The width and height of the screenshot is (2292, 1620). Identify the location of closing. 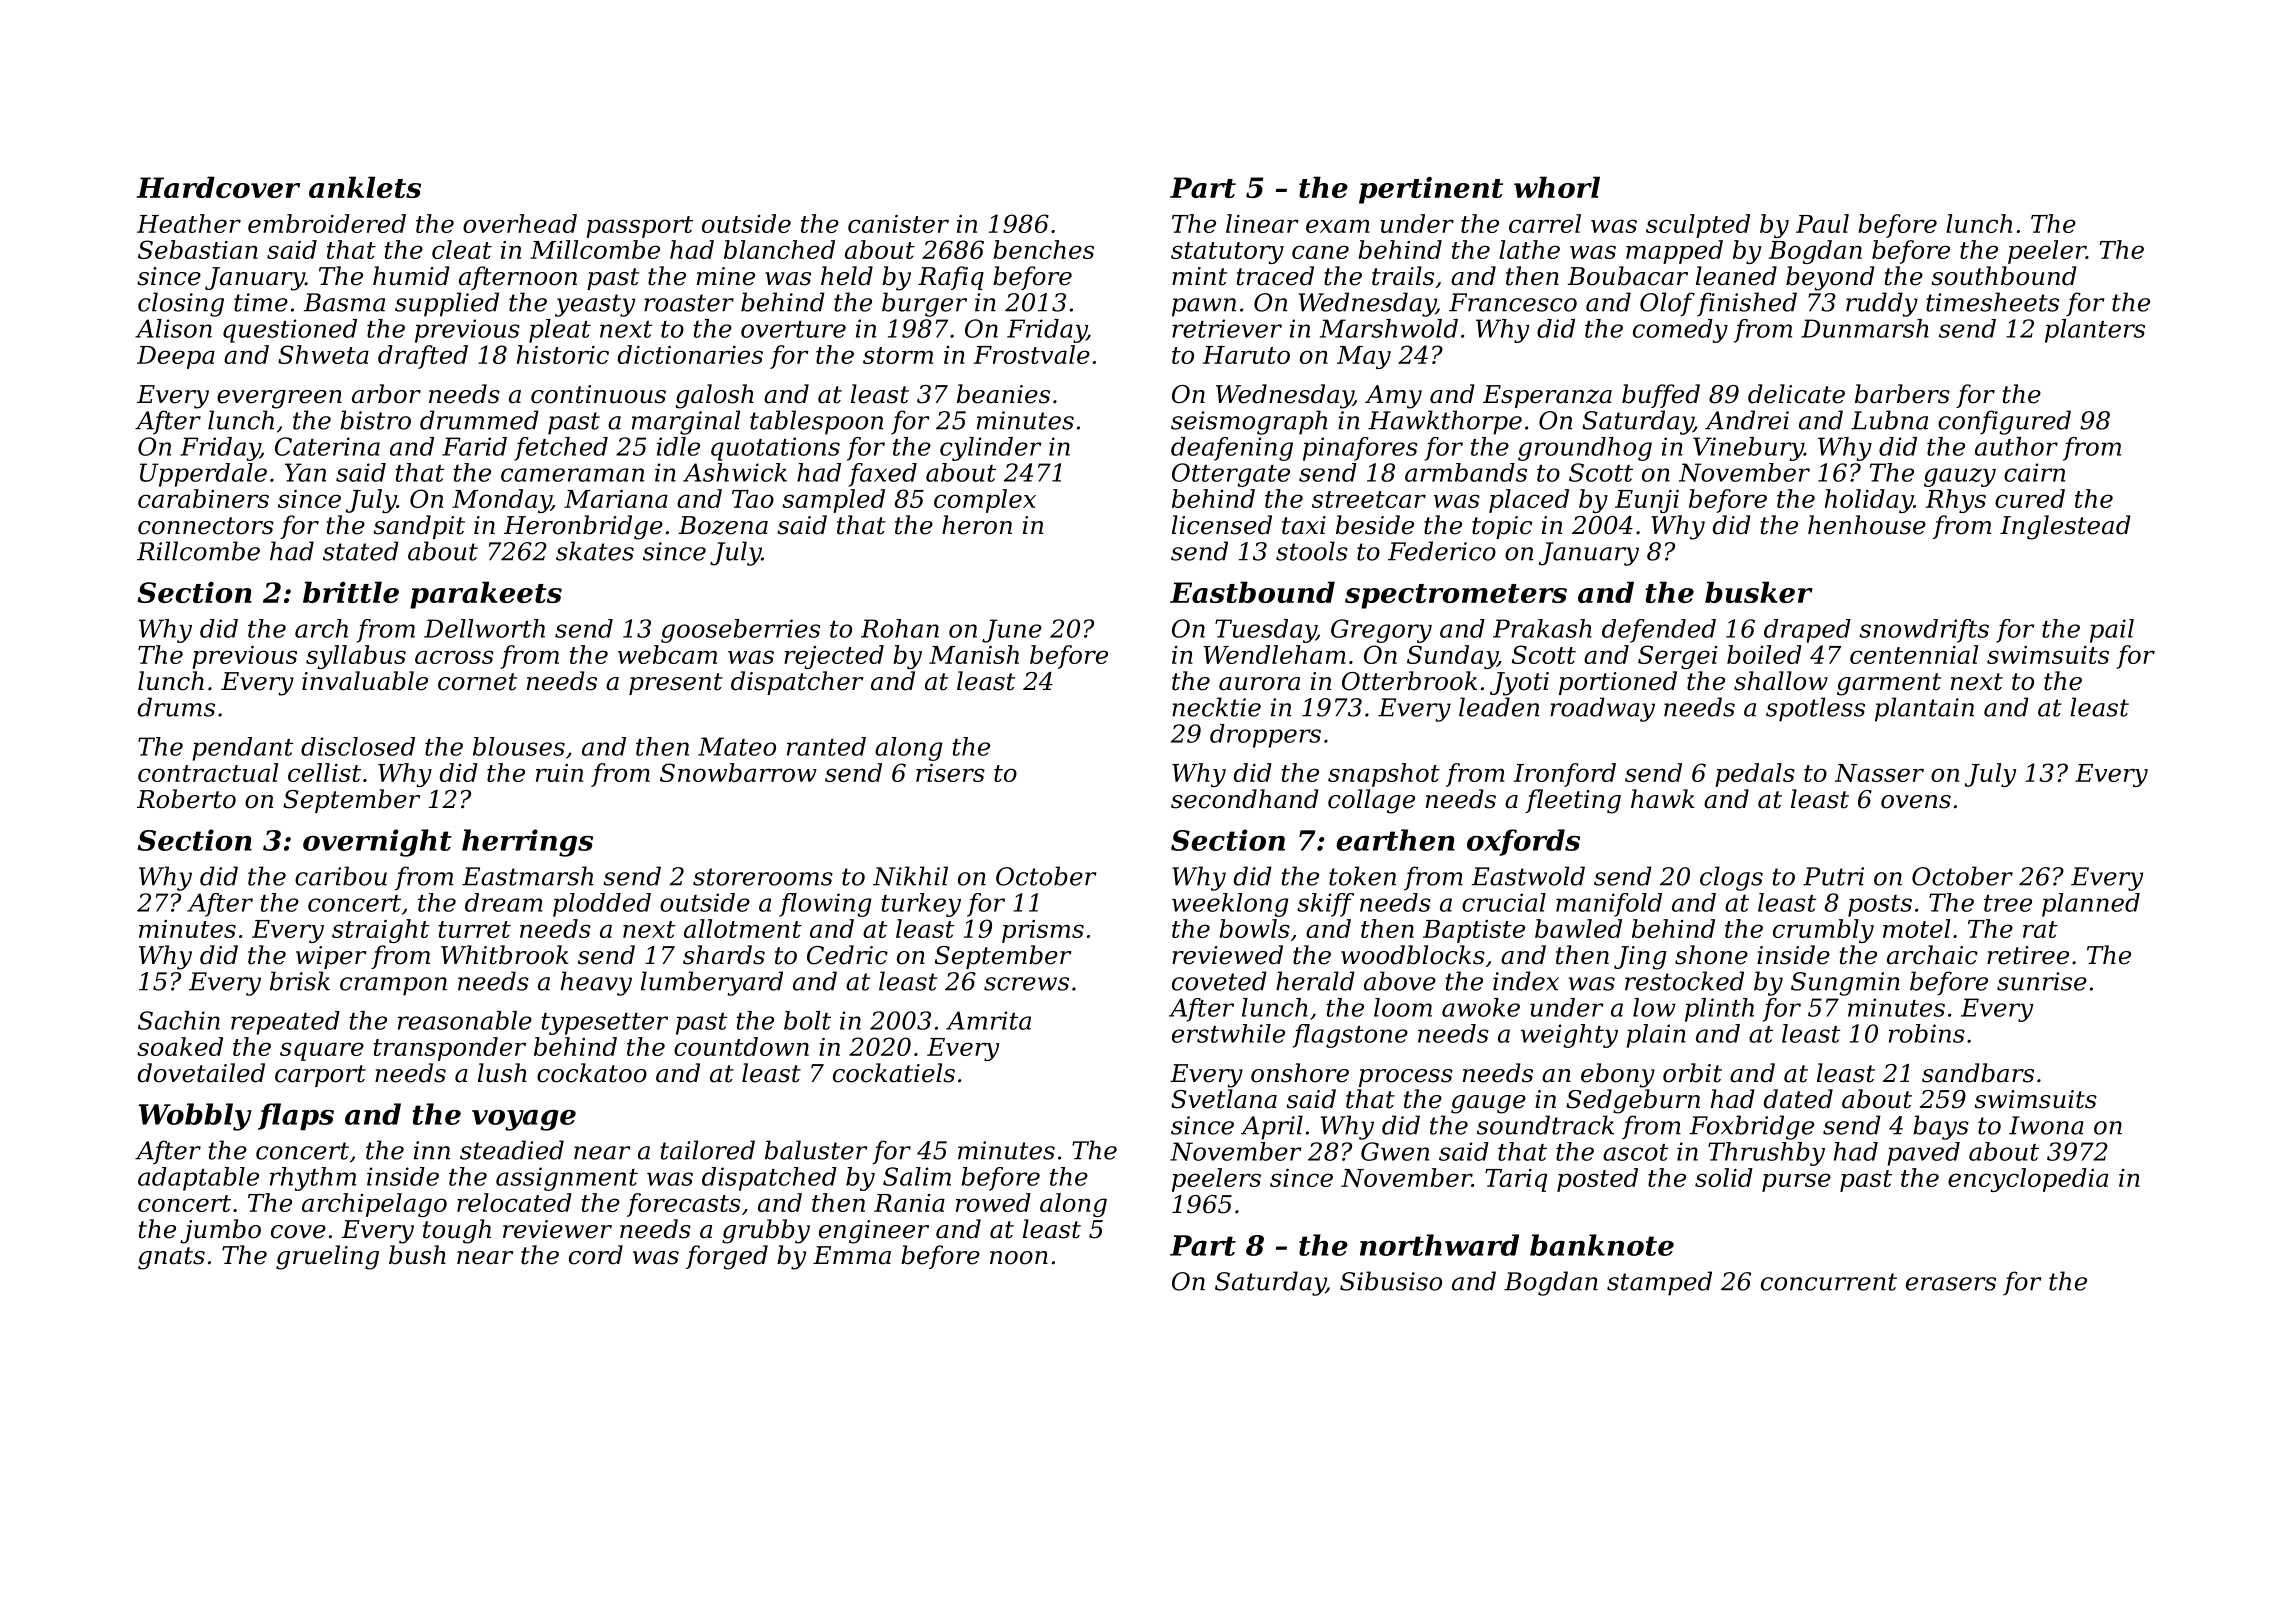
(181, 304).
